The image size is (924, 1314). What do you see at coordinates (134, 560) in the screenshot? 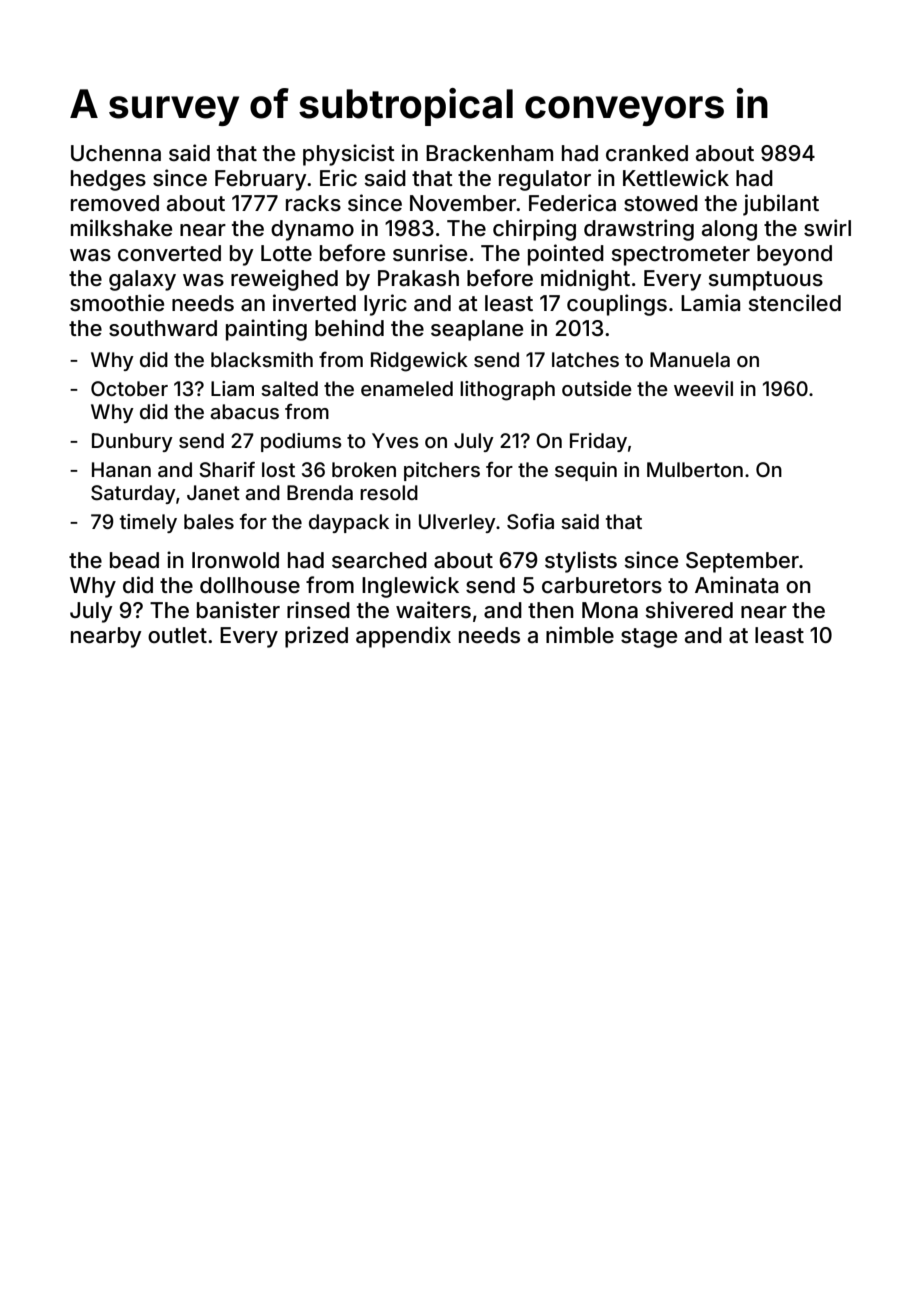
I see `bead` at bounding box center [134, 560].
